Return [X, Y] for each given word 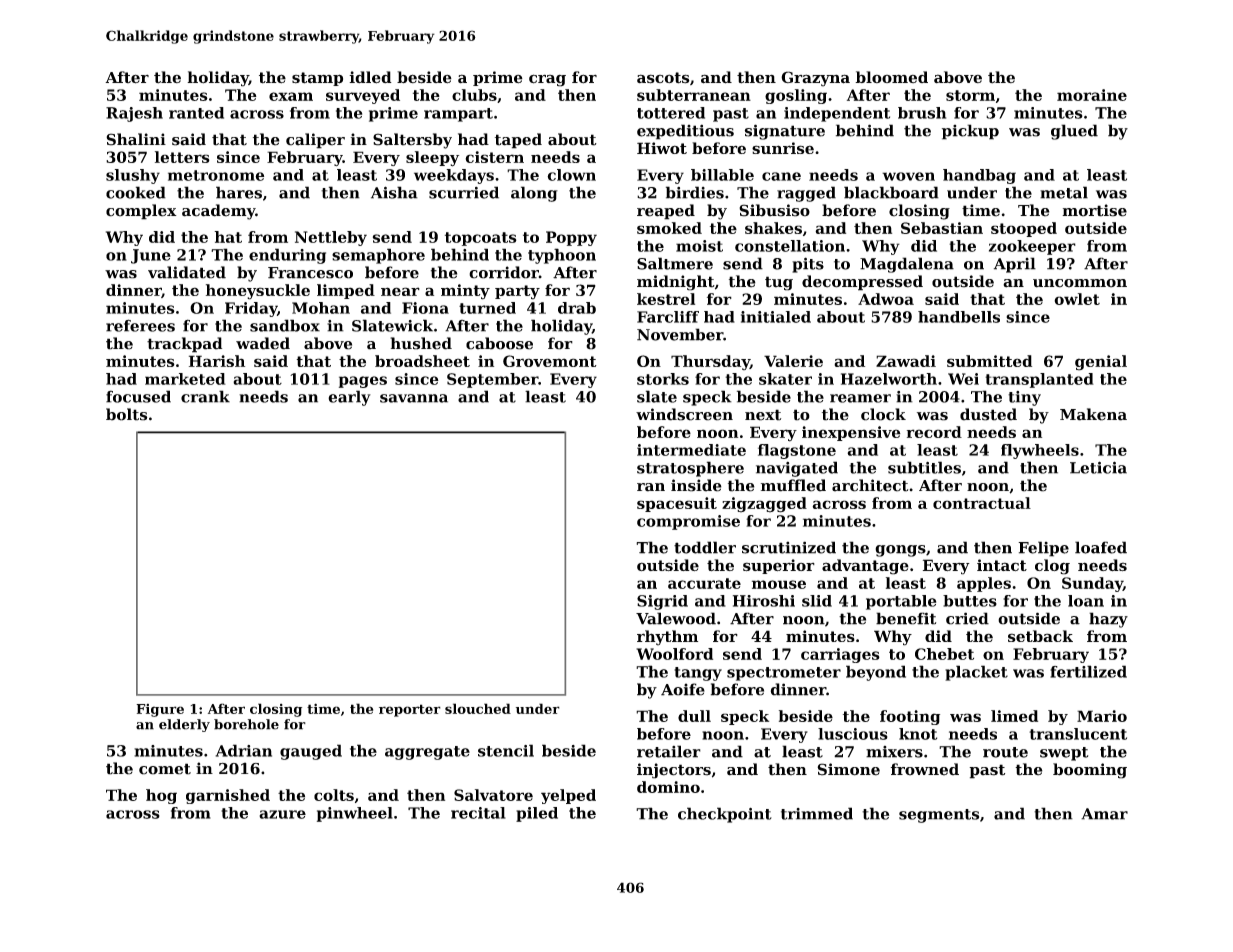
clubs [474, 95]
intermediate [691, 450]
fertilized [1088, 671]
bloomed [891, 77]
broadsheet [422, 361]
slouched [478, 708]
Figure [160, 710]
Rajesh [134, 114]
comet [165, 769]
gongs [900, 551]
